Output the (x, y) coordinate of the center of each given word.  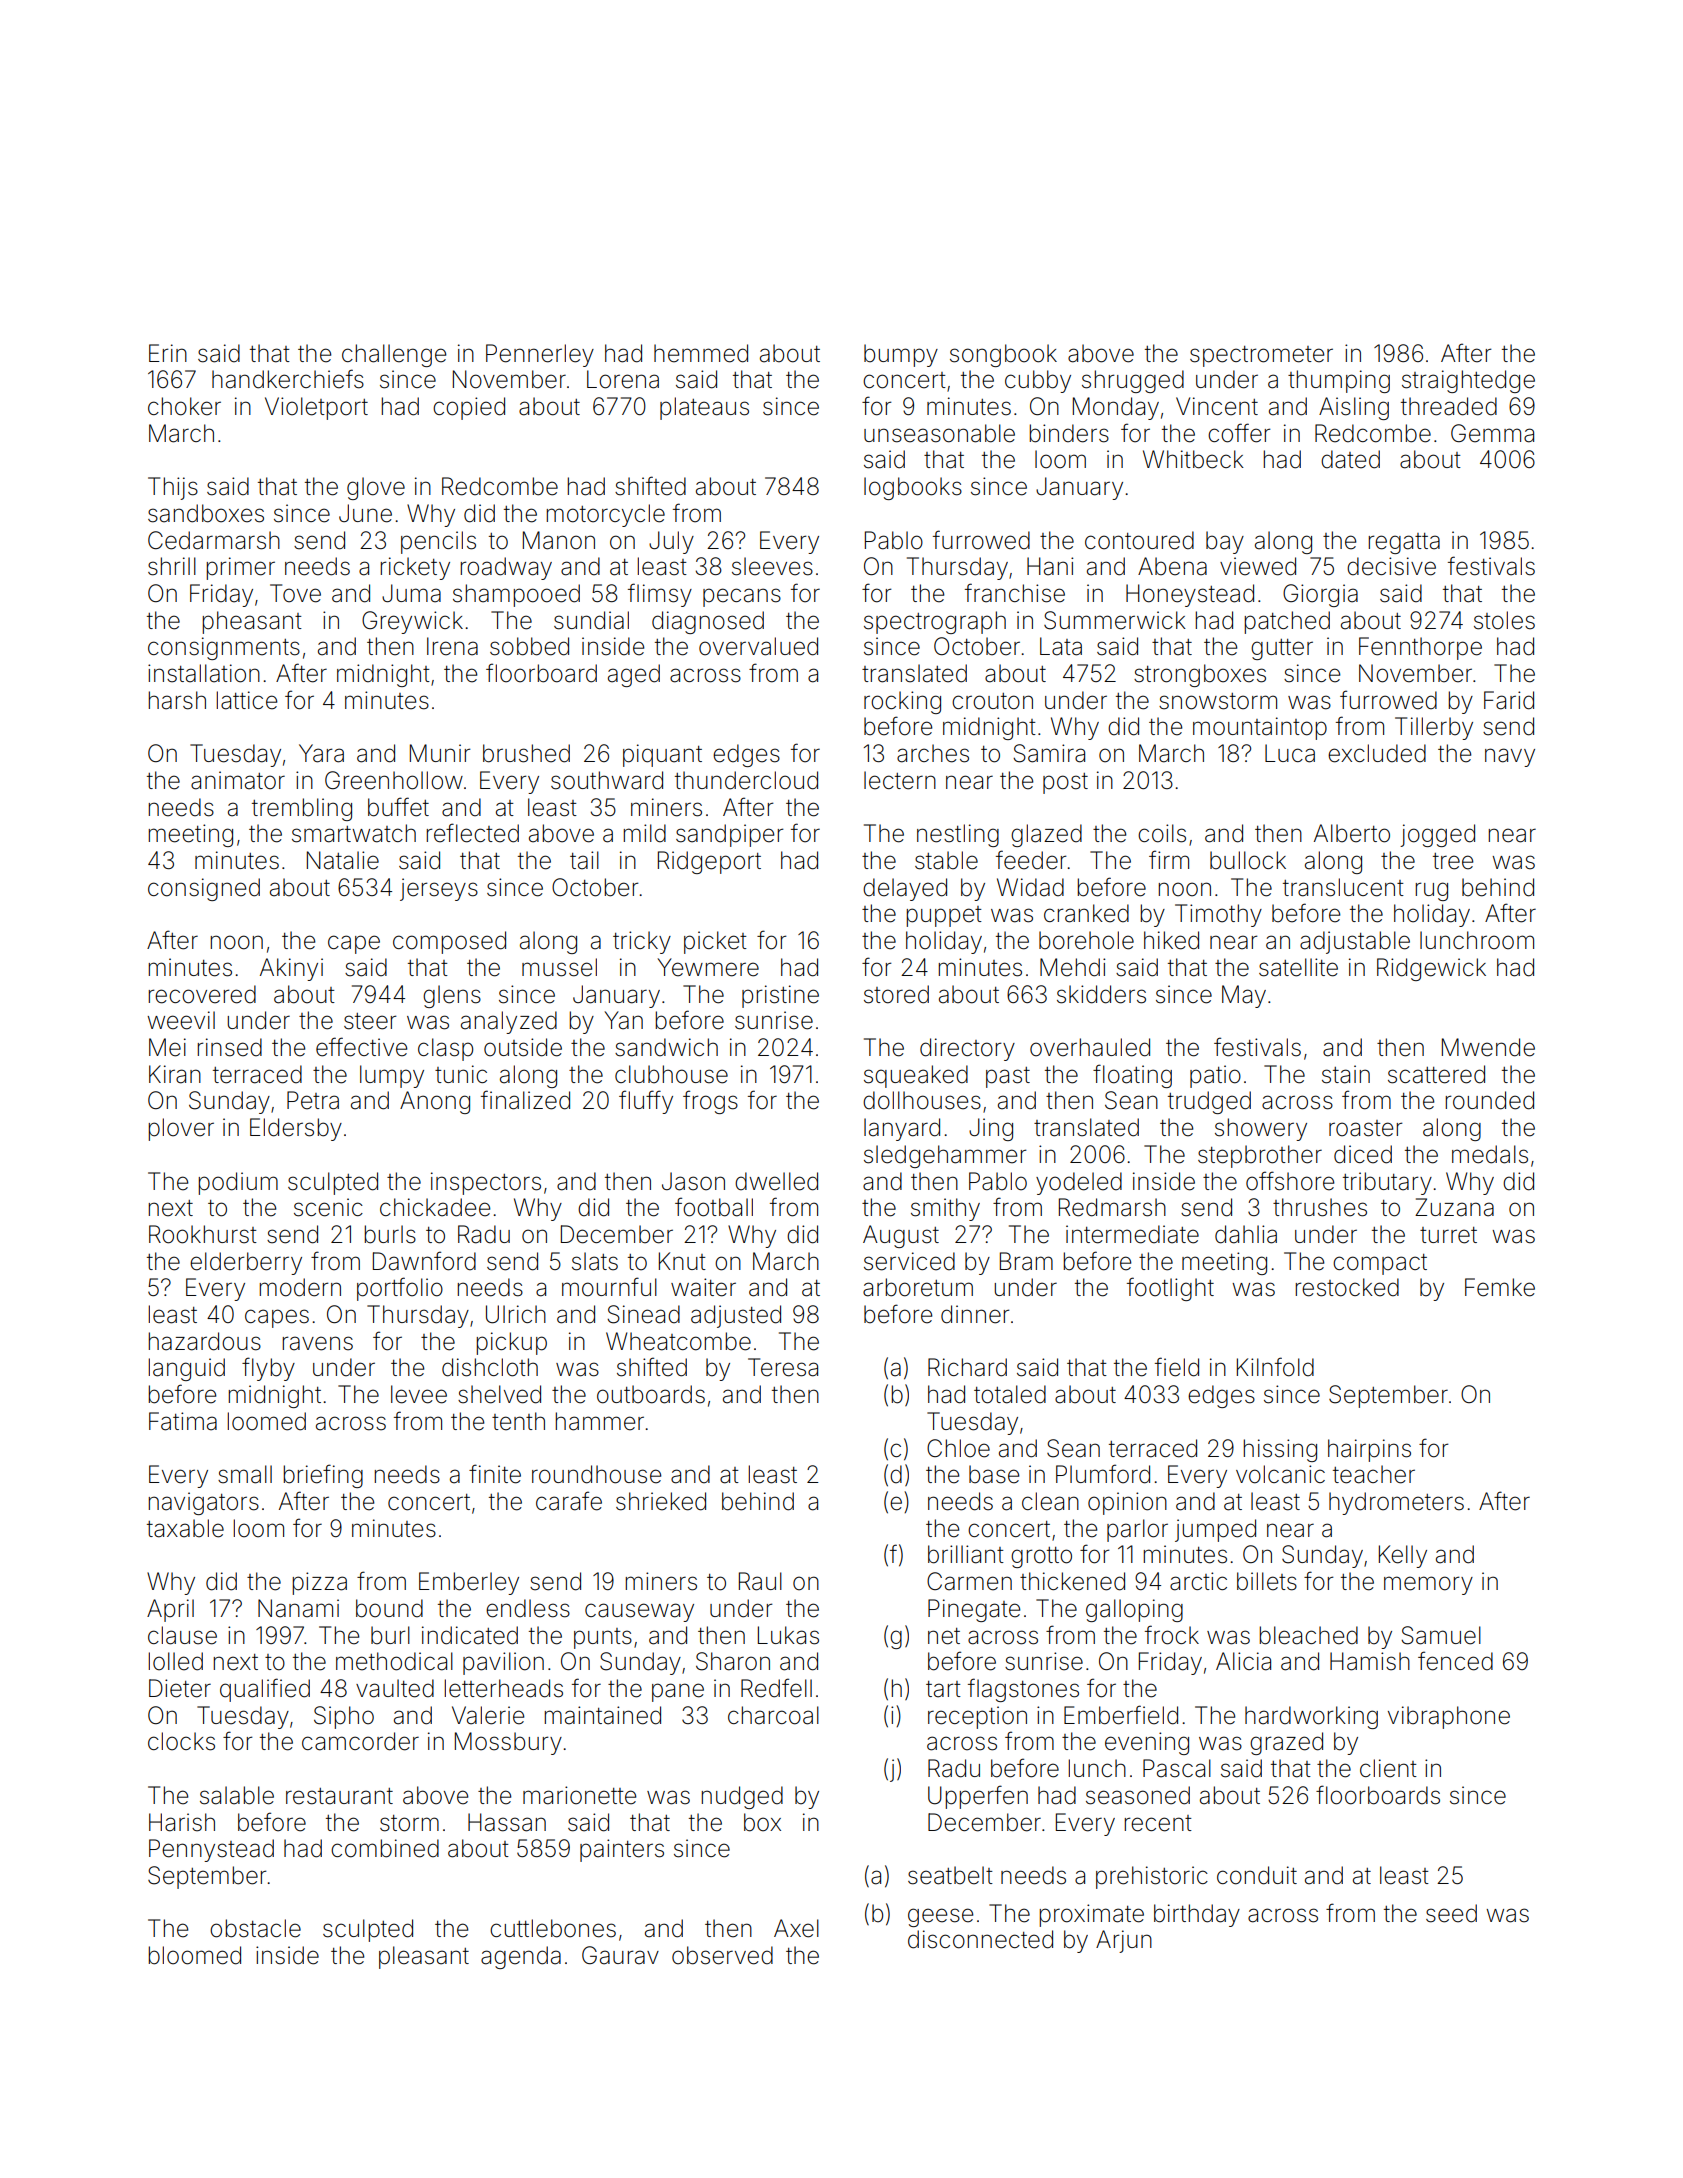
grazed (1286, 1743)
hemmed (701, 353)
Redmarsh (1112, 1207)
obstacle (255, 1928)
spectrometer (1261, 356)
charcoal (773, 1715)
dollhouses (922, 1100)
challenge (394, 355)
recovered (202, 994)
